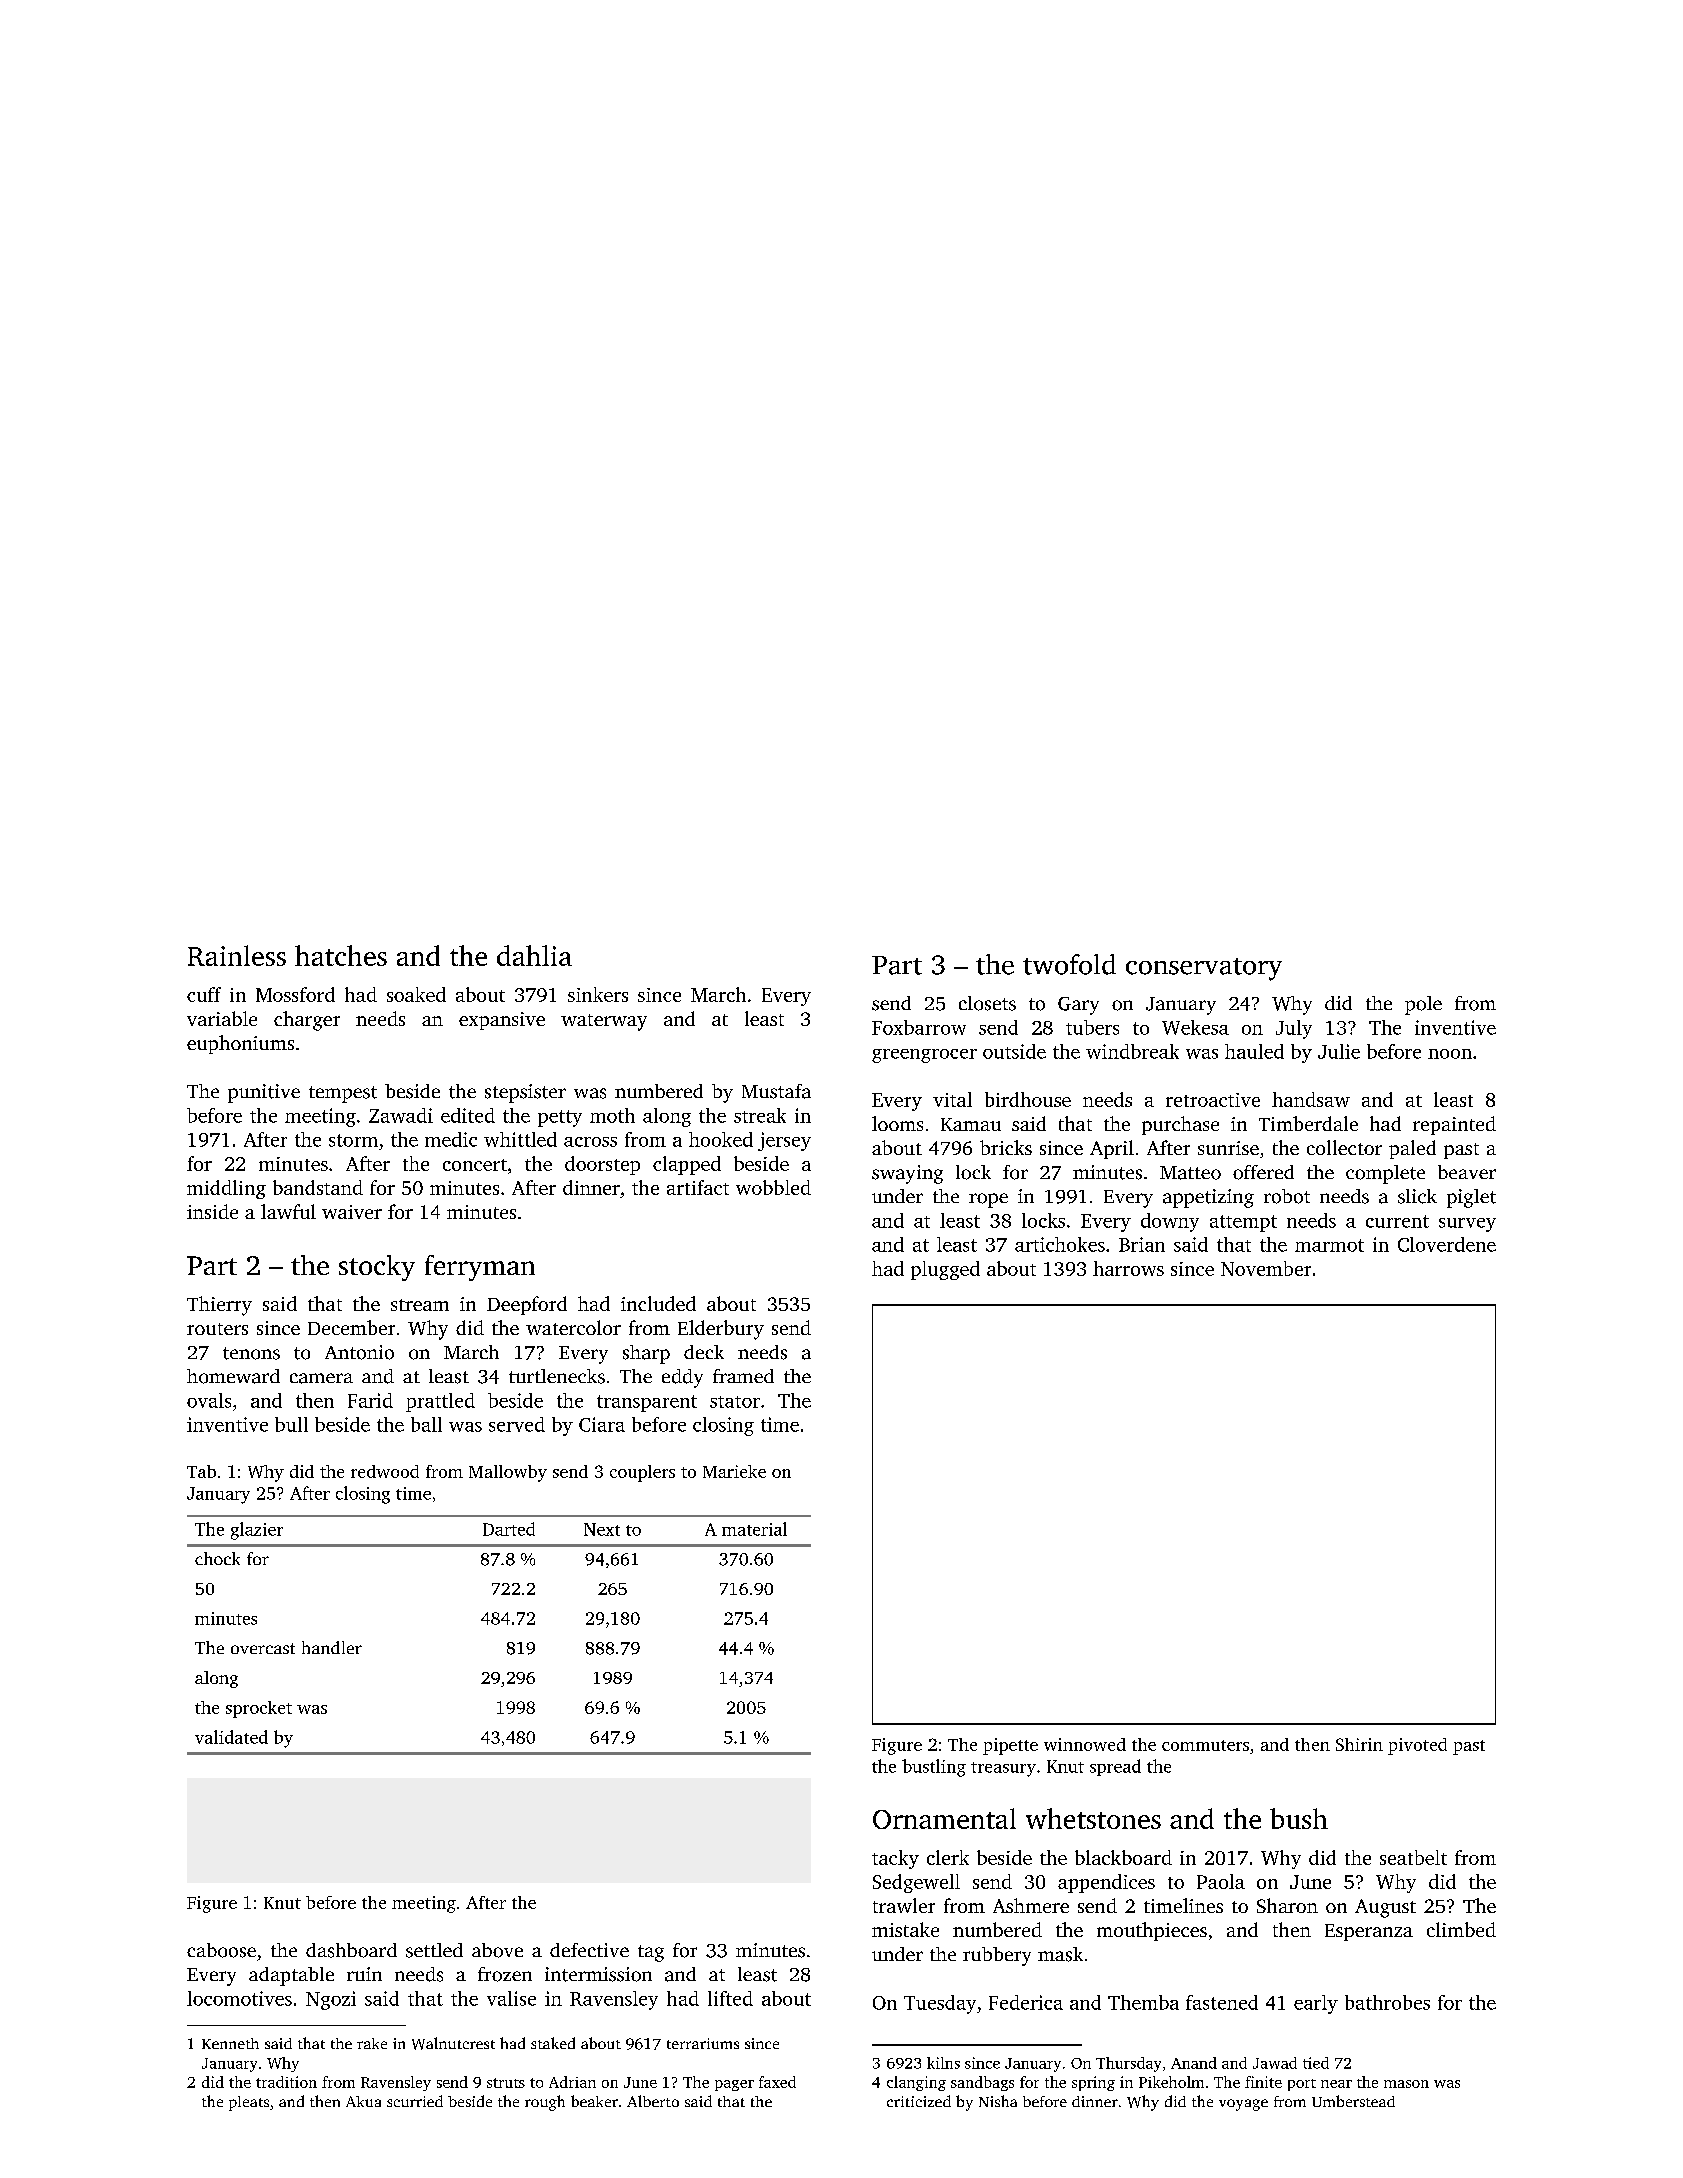 This document has width=1683, height=2178. Describe the element at coordinates (332, 1647) in the document. I see `handler` at that location.
